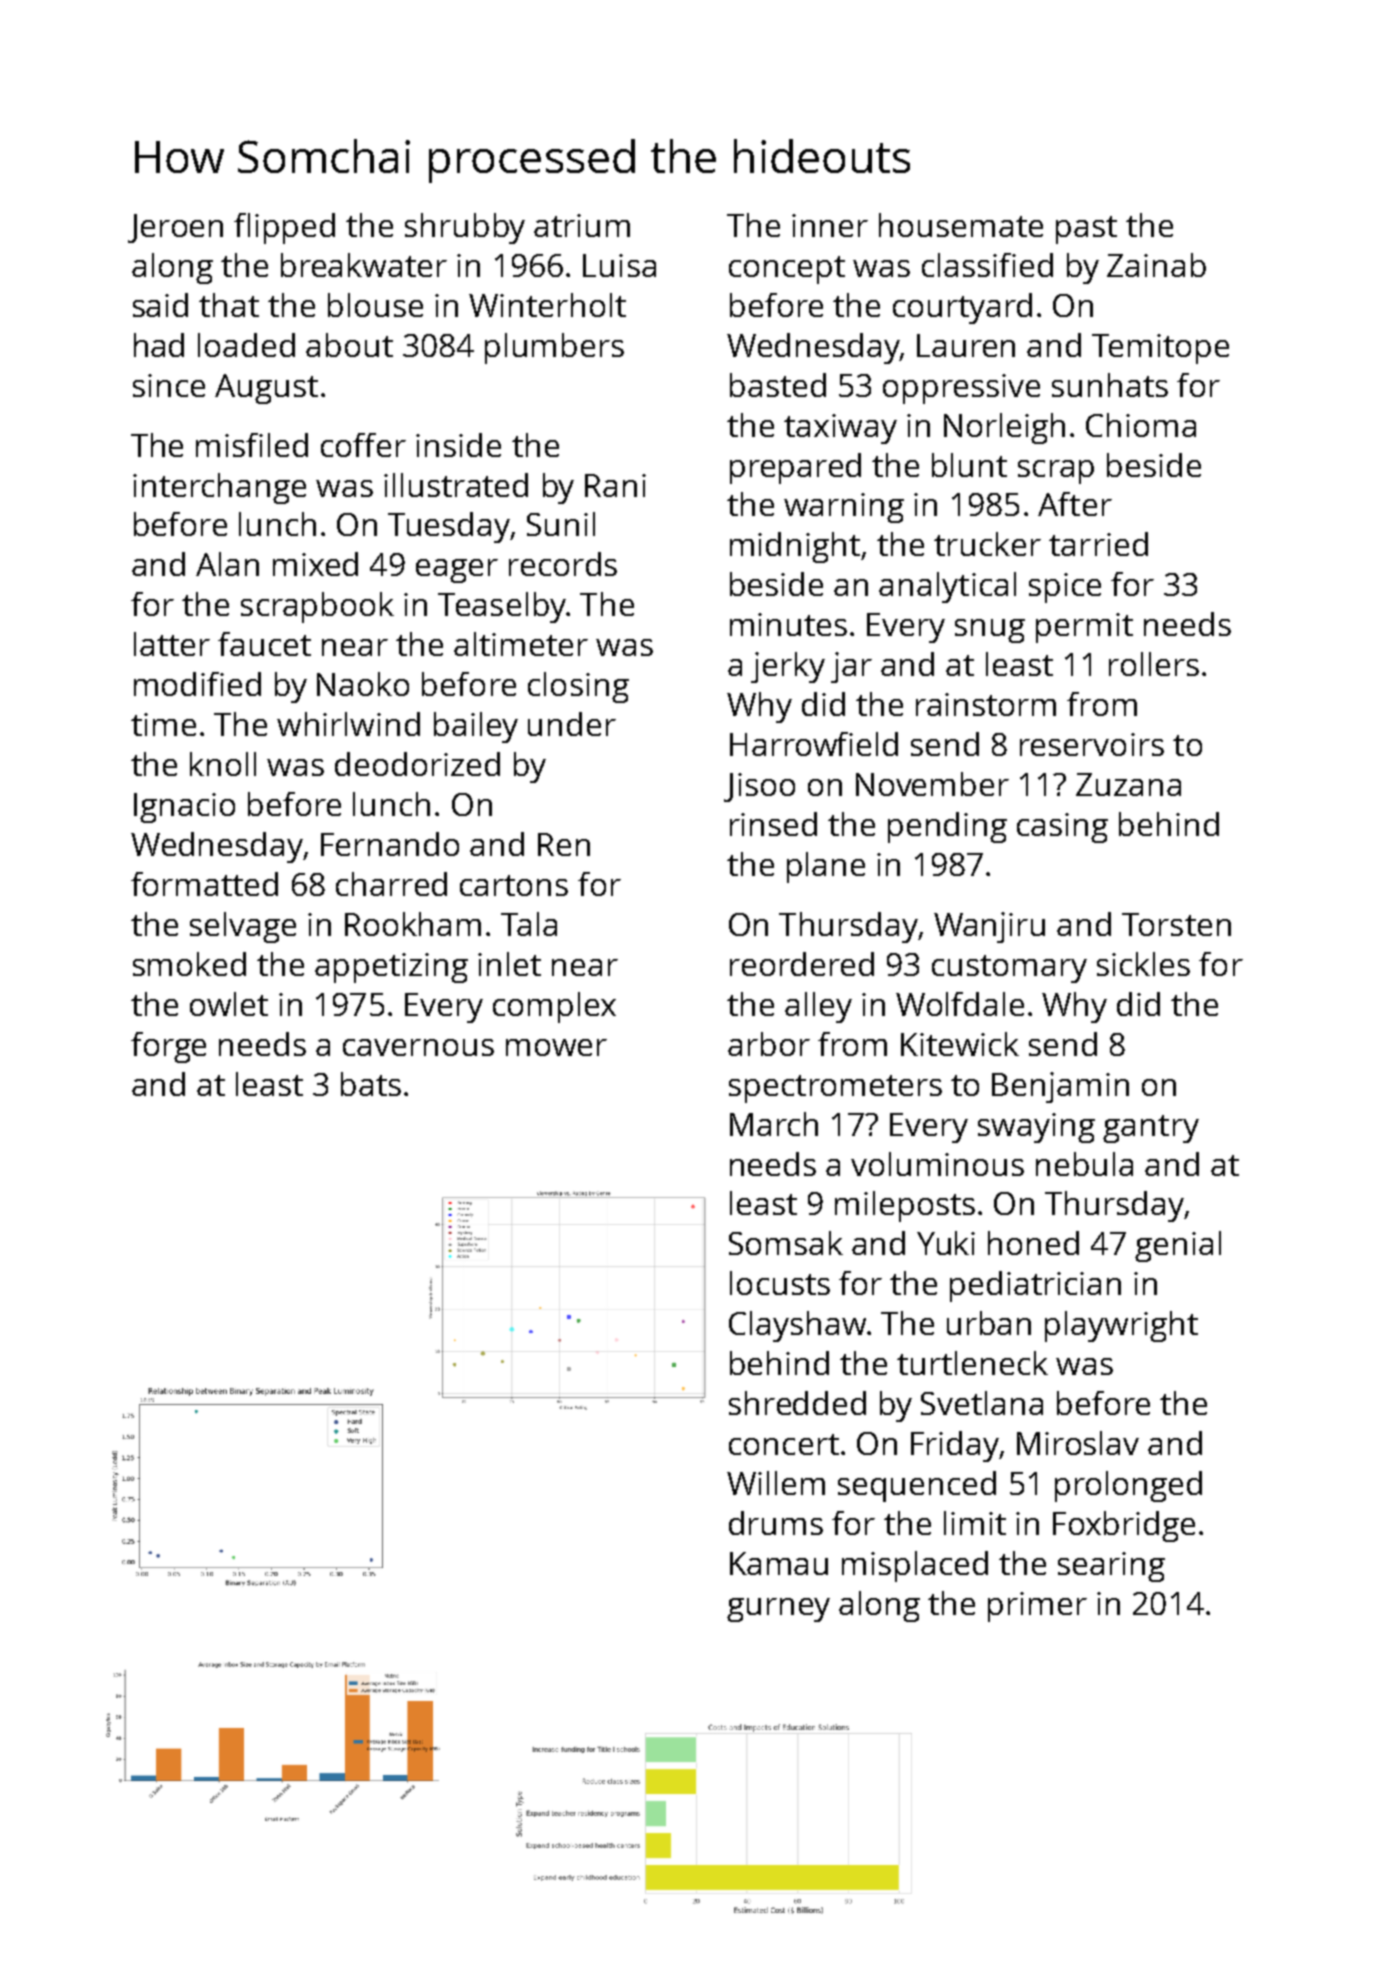  I want to click on past, so click(1086, 230).
